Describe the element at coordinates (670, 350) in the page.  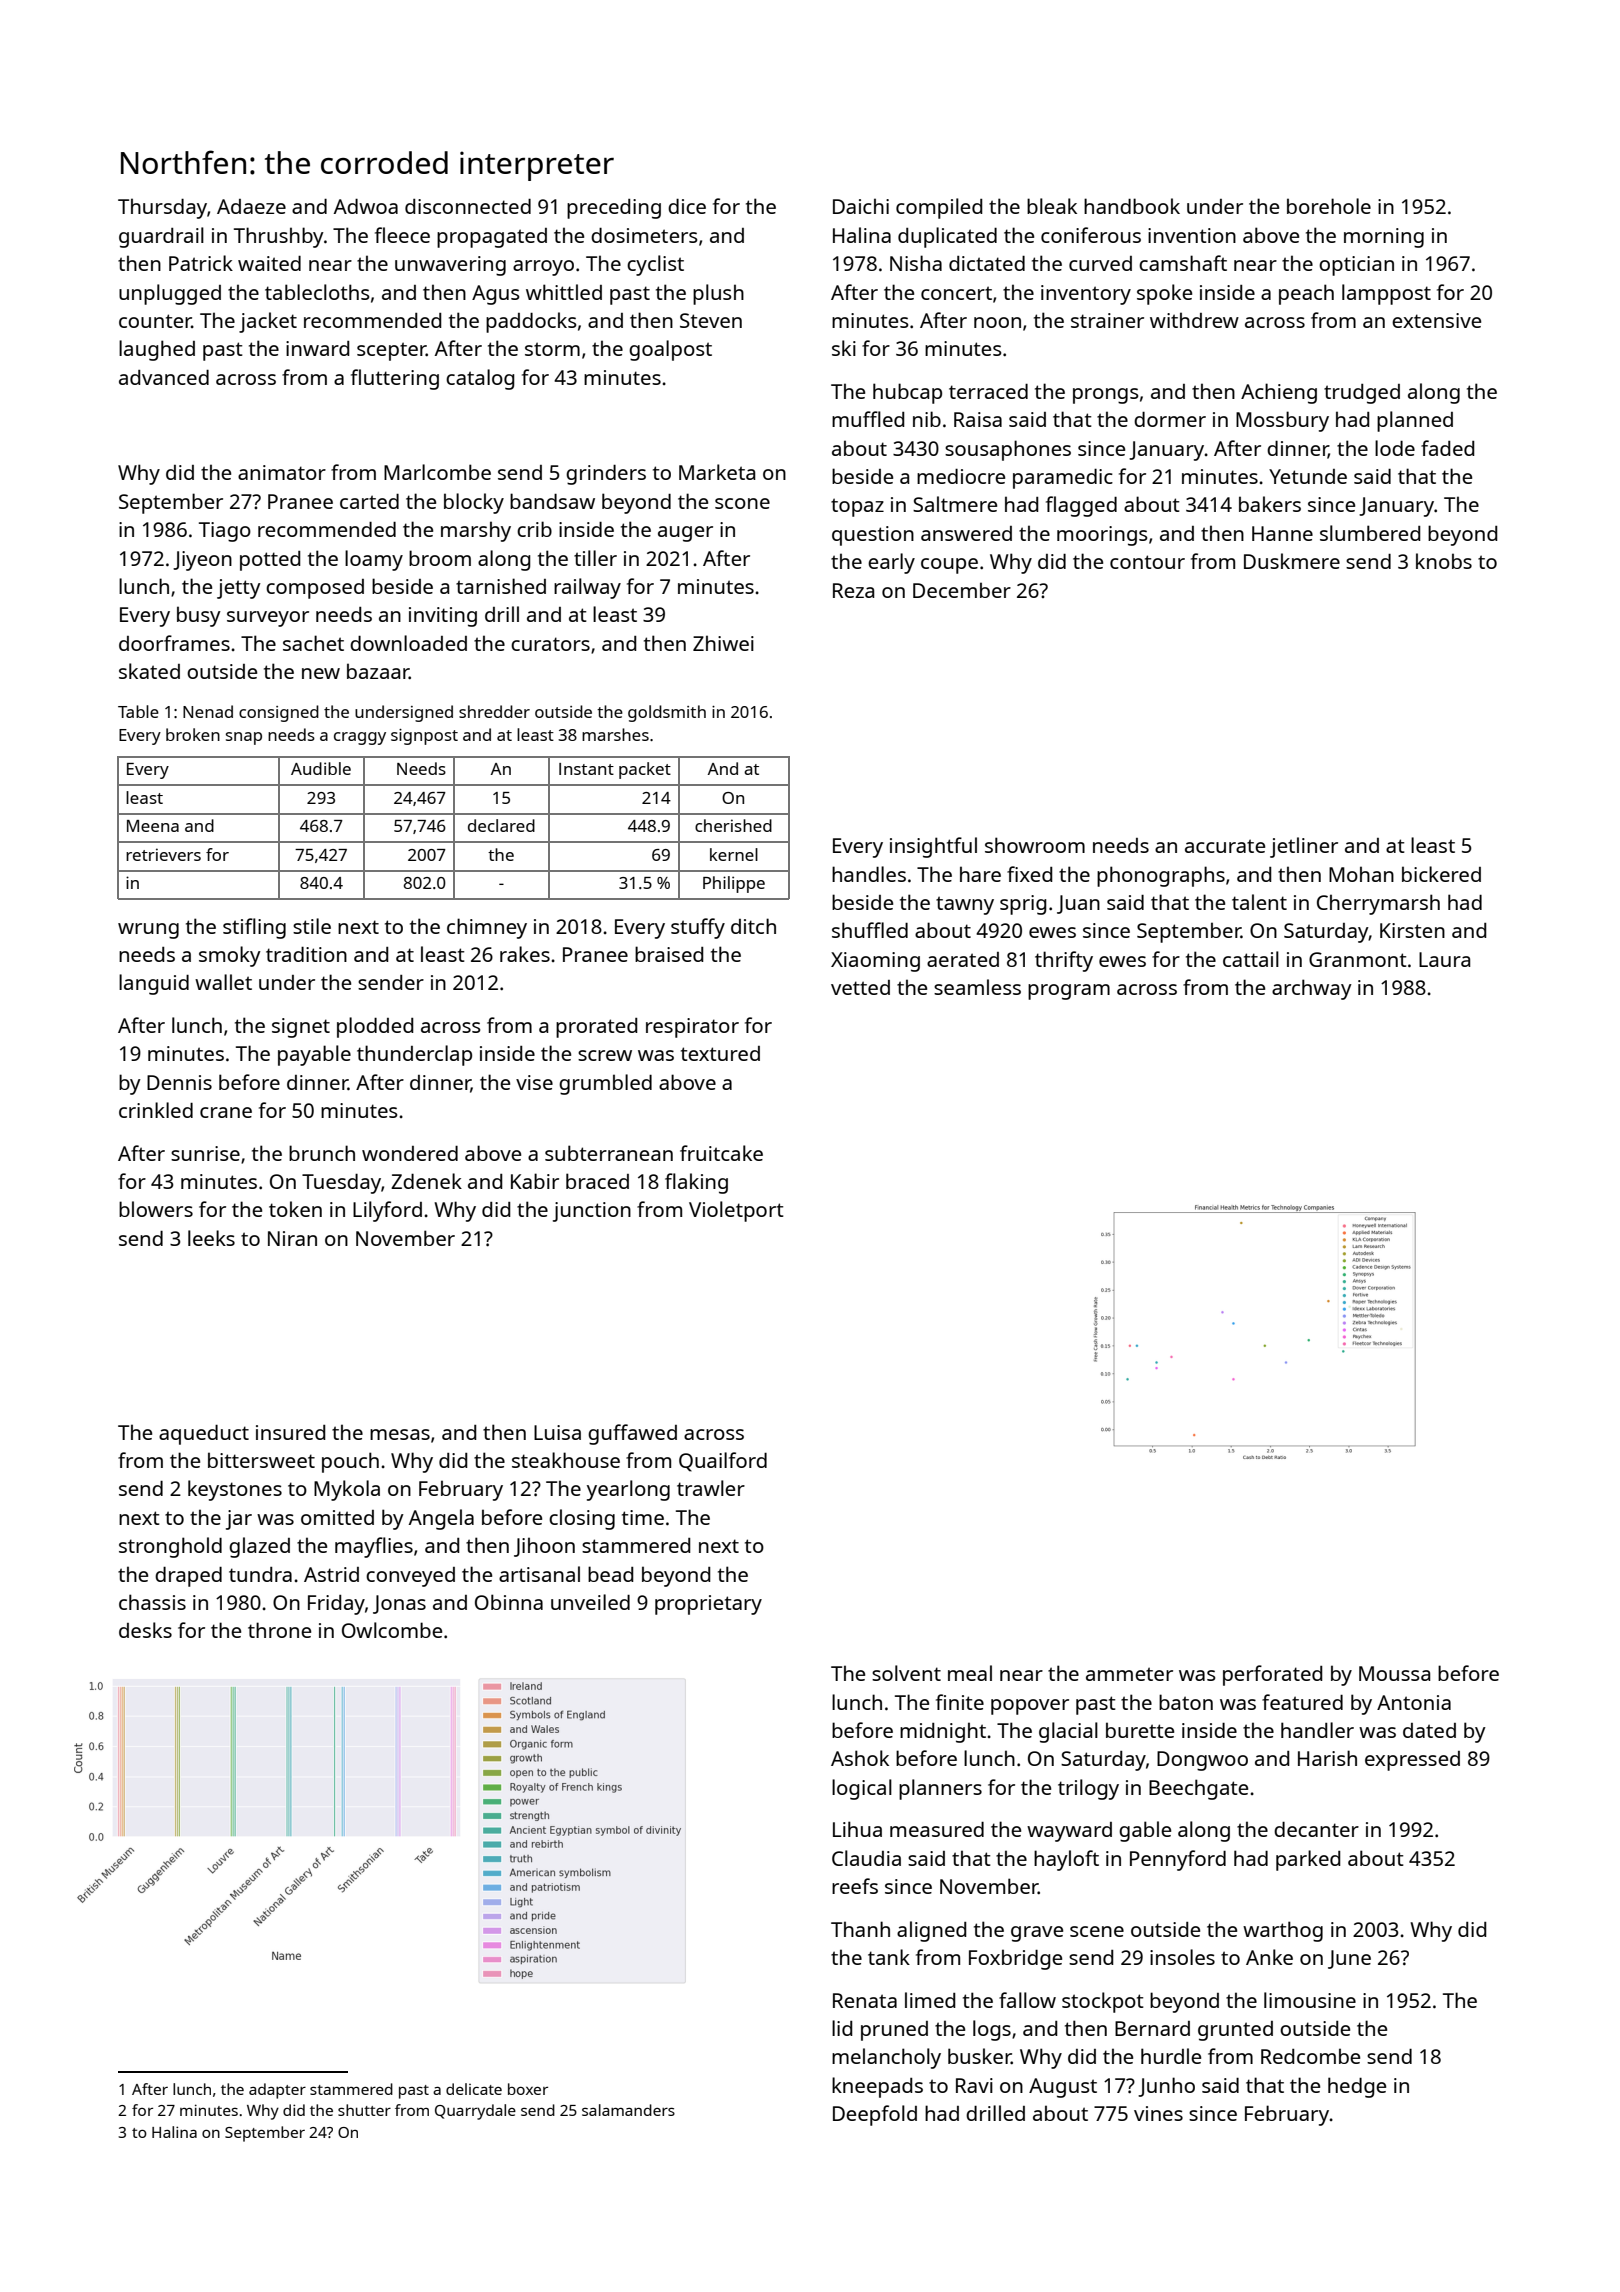
I see `goalpost` at that location.
